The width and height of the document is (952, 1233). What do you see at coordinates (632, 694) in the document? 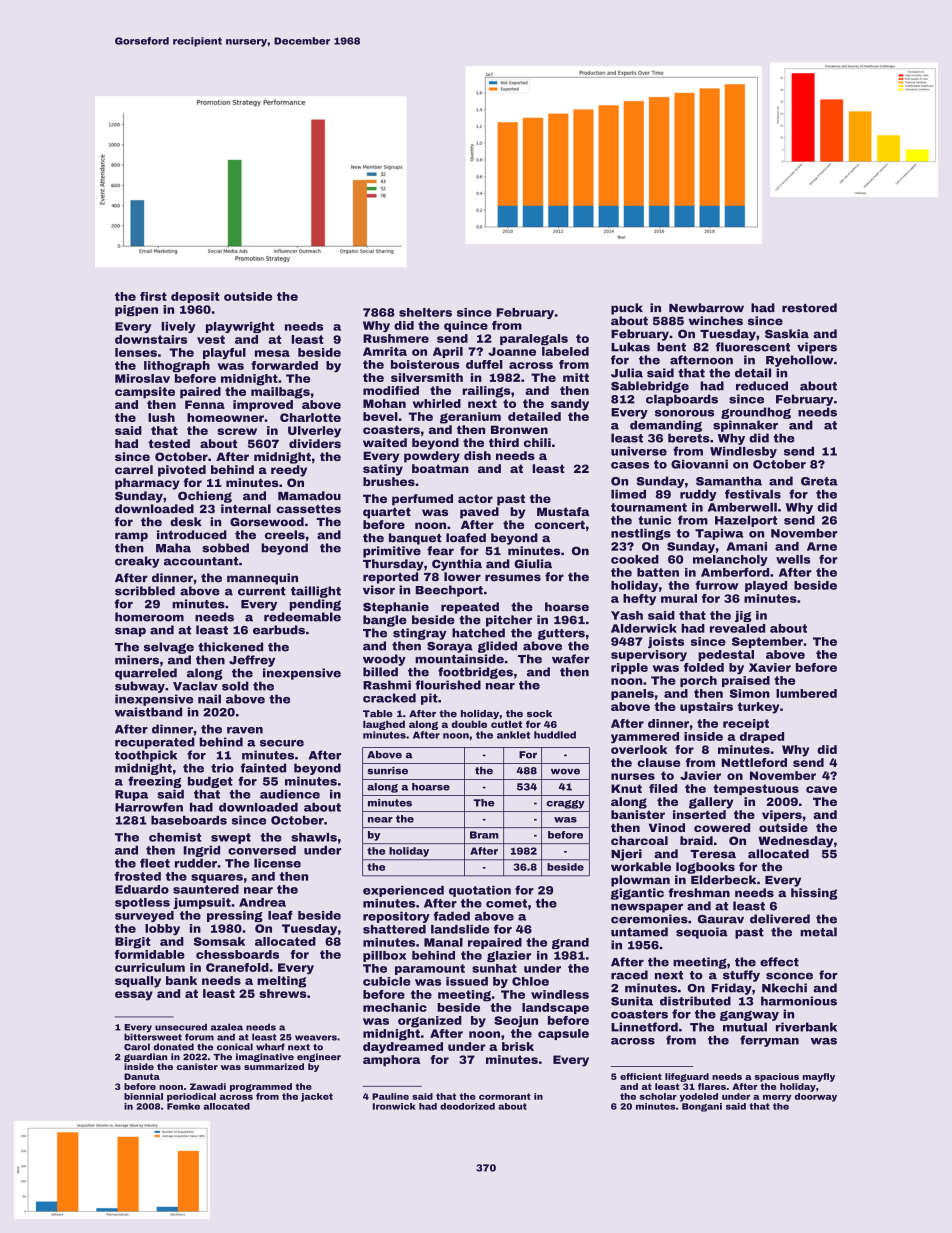
I see `panels` at bounding box center [632, 694].
